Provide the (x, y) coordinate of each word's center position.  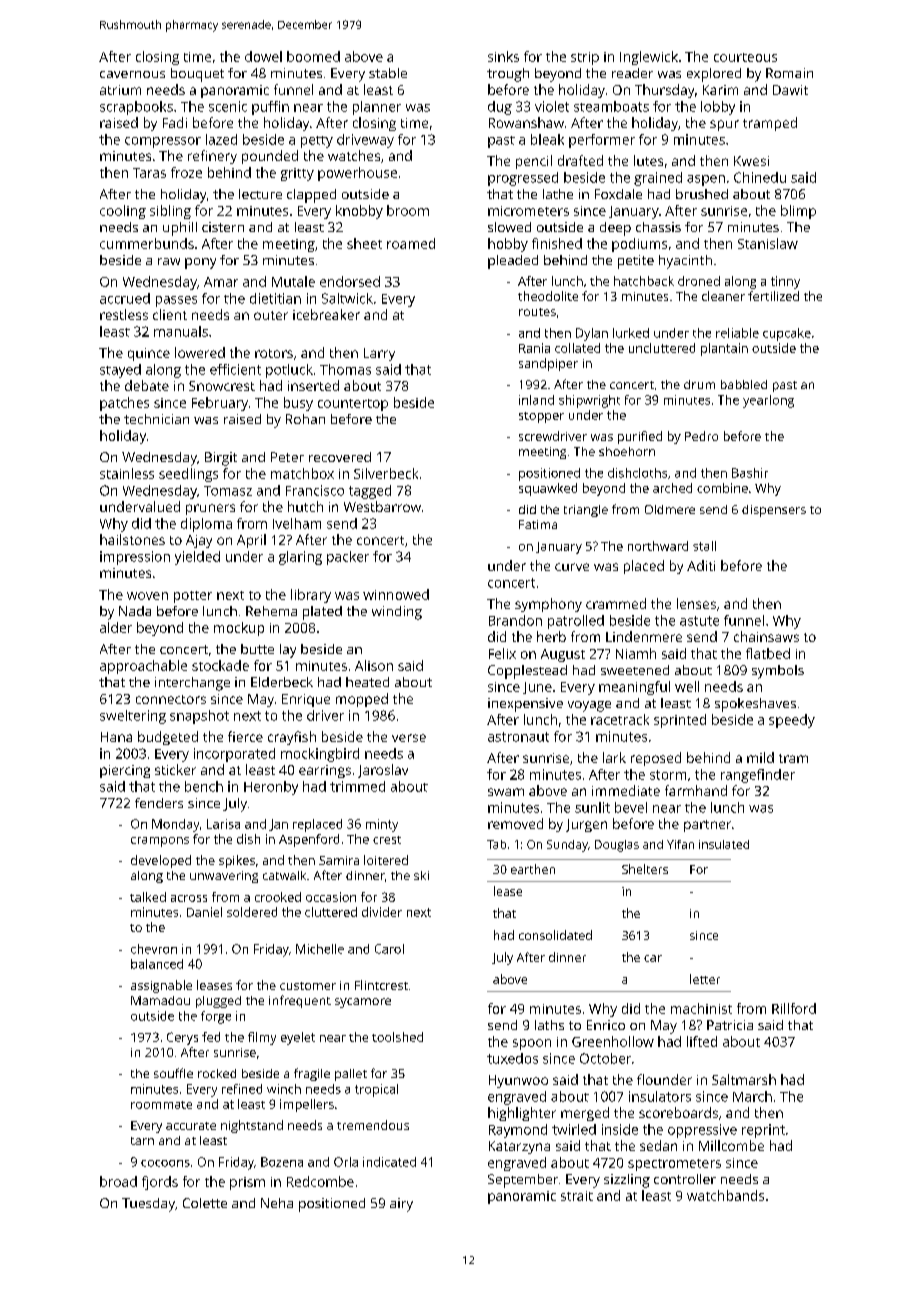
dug (500, 108)
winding (397, 613)
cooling (123, 212)
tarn (142, 1141)
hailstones (132, 539)
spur (724, 125)
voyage (589, 706)
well (687, 686)
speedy (792, 721)
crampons (160, 842)
